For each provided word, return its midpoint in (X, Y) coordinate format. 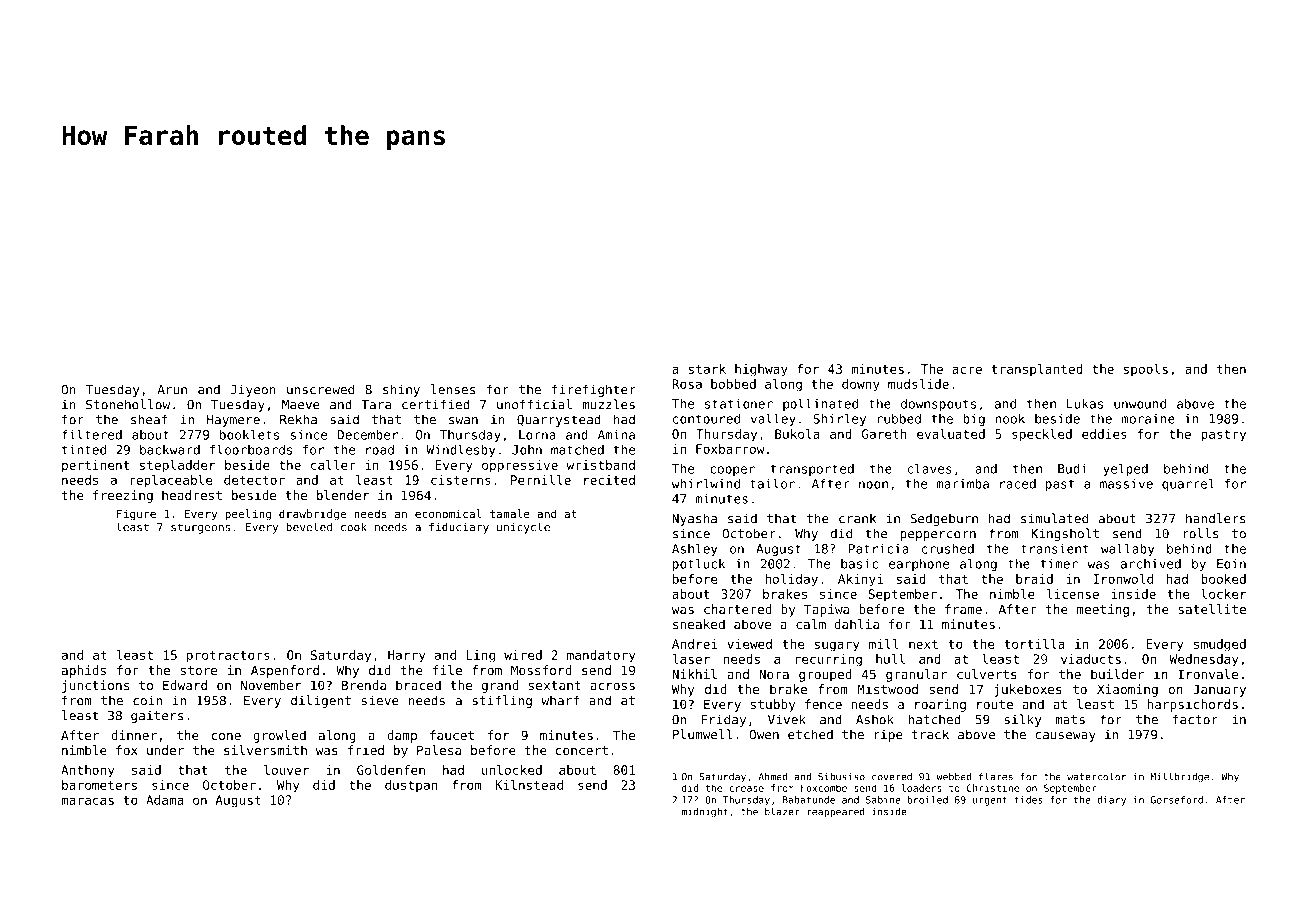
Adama (165, 800)
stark (707, 369)
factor (1195, 719)
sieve (380, 700)
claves (930, 468)
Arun (172, 390)
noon (873, 485)
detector (254, 480)
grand (500, 686)
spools (1146, 370)
